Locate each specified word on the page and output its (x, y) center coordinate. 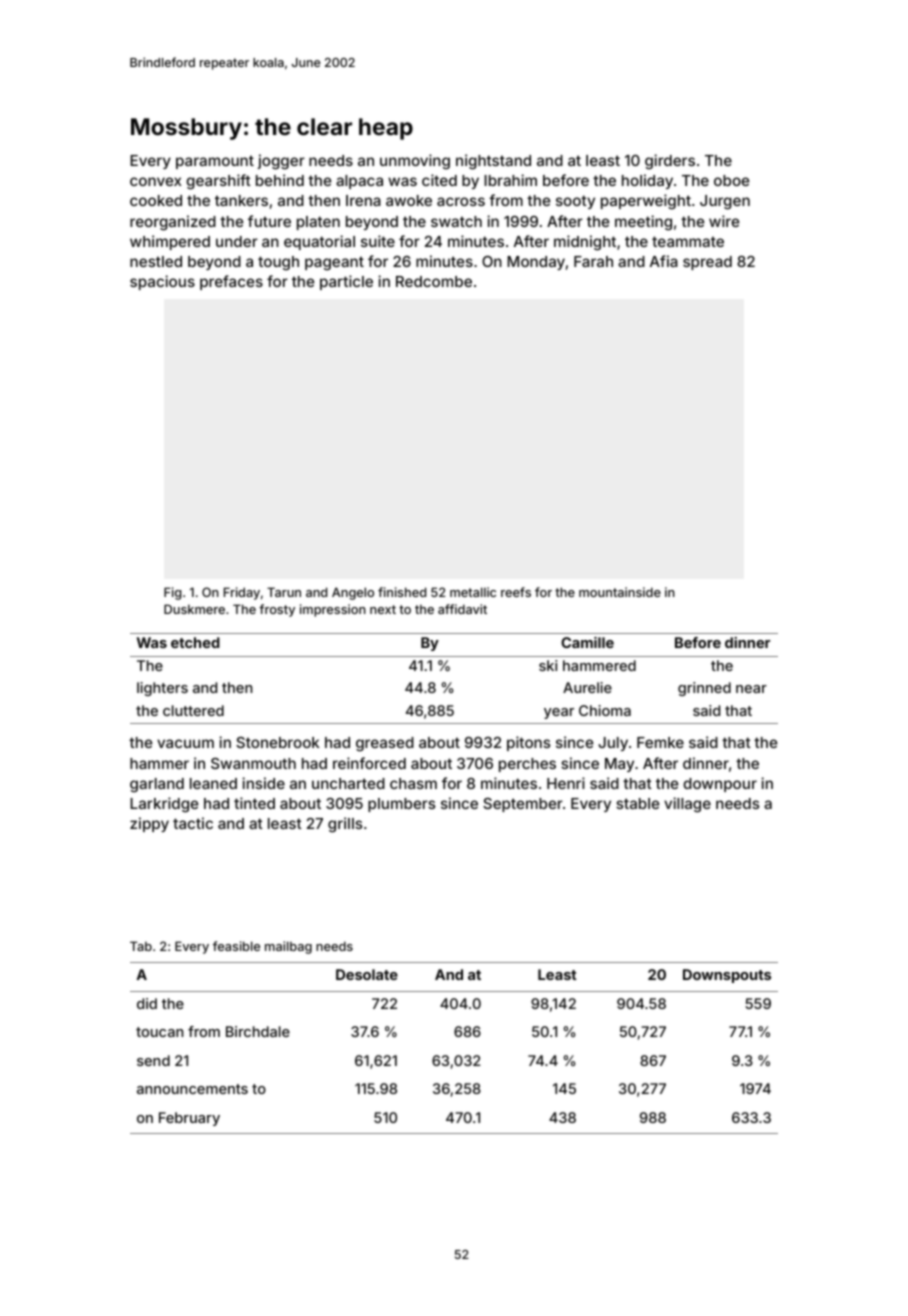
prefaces (231, 282)
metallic (473, 592)
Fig (172, 593)
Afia (664, 261)
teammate (688, 241)
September (523, 805)
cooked (156, 200)
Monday (536, 263)
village (687, 805)
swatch (456, 221)
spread (707, 263)
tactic (193, 823)
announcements (192, 1089)
